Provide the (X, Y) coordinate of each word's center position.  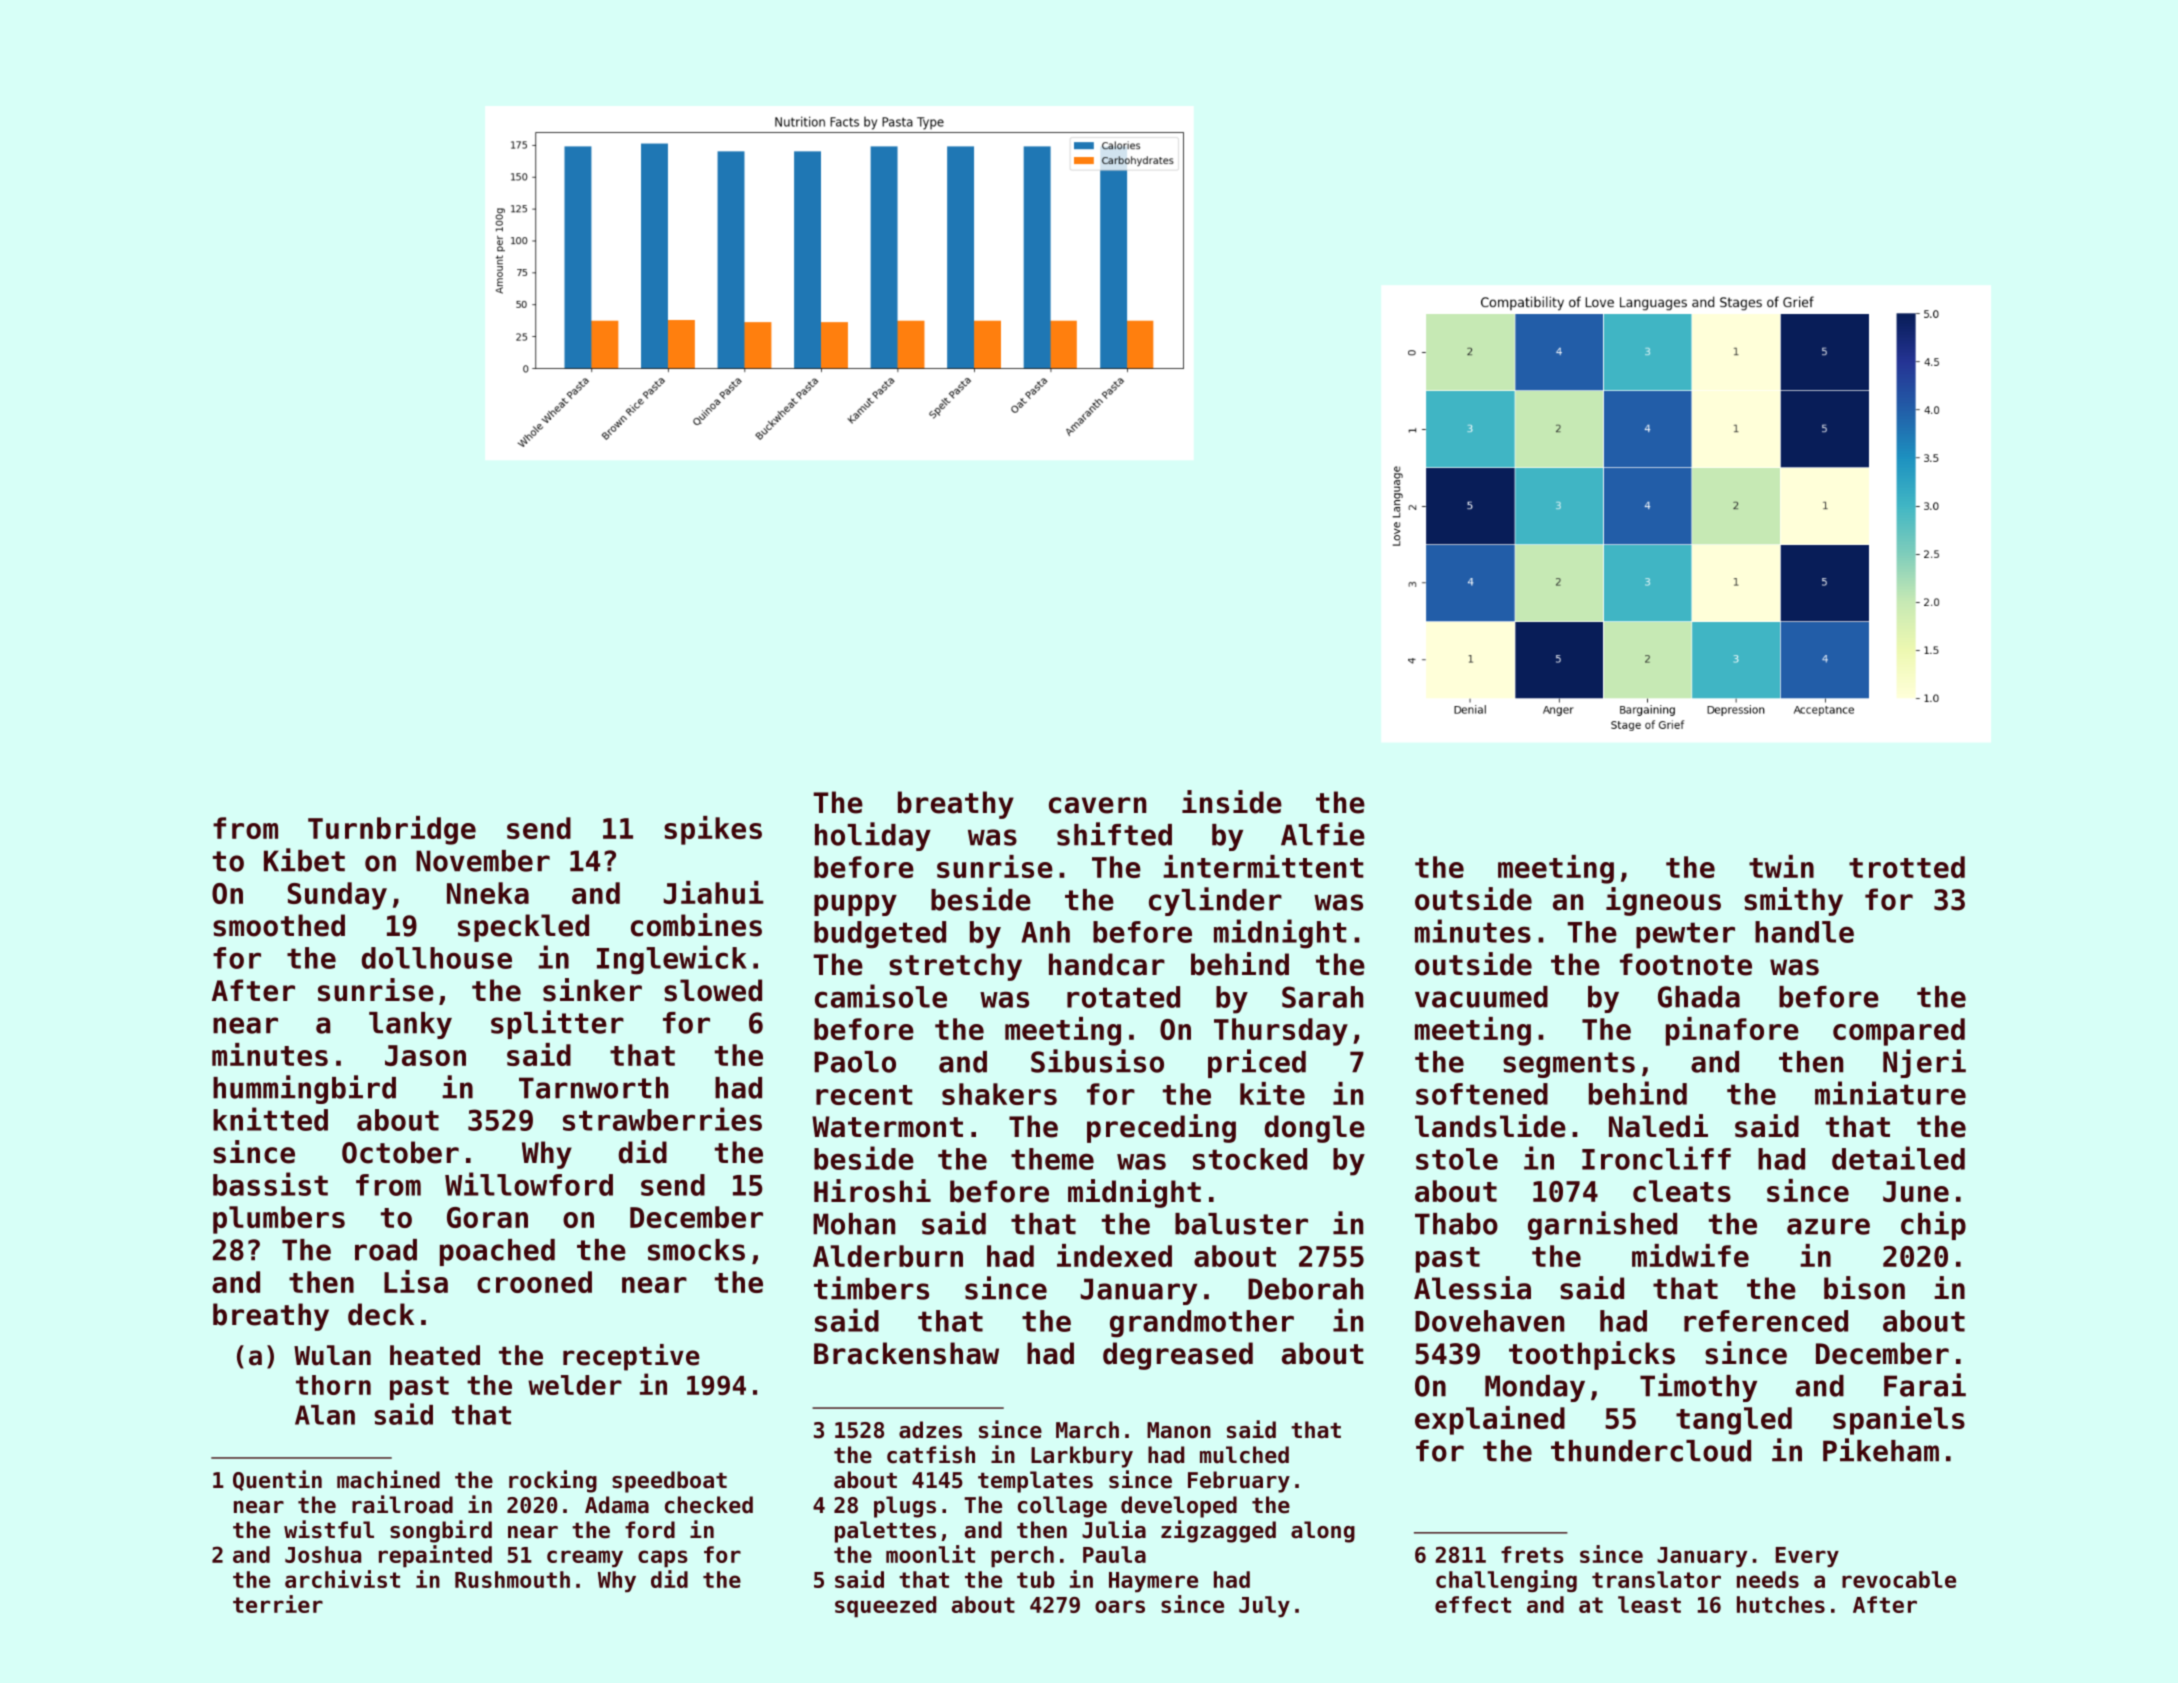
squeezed (885, 1607)
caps (663, 1559)
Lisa (416, 1281)
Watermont (887, 1127)
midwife (1690, 1255)
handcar (1107, 964)
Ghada (1699, 997)
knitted (270, 1119)
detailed (1898, 1158)
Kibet (304, 860)
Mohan (854, 1224)
